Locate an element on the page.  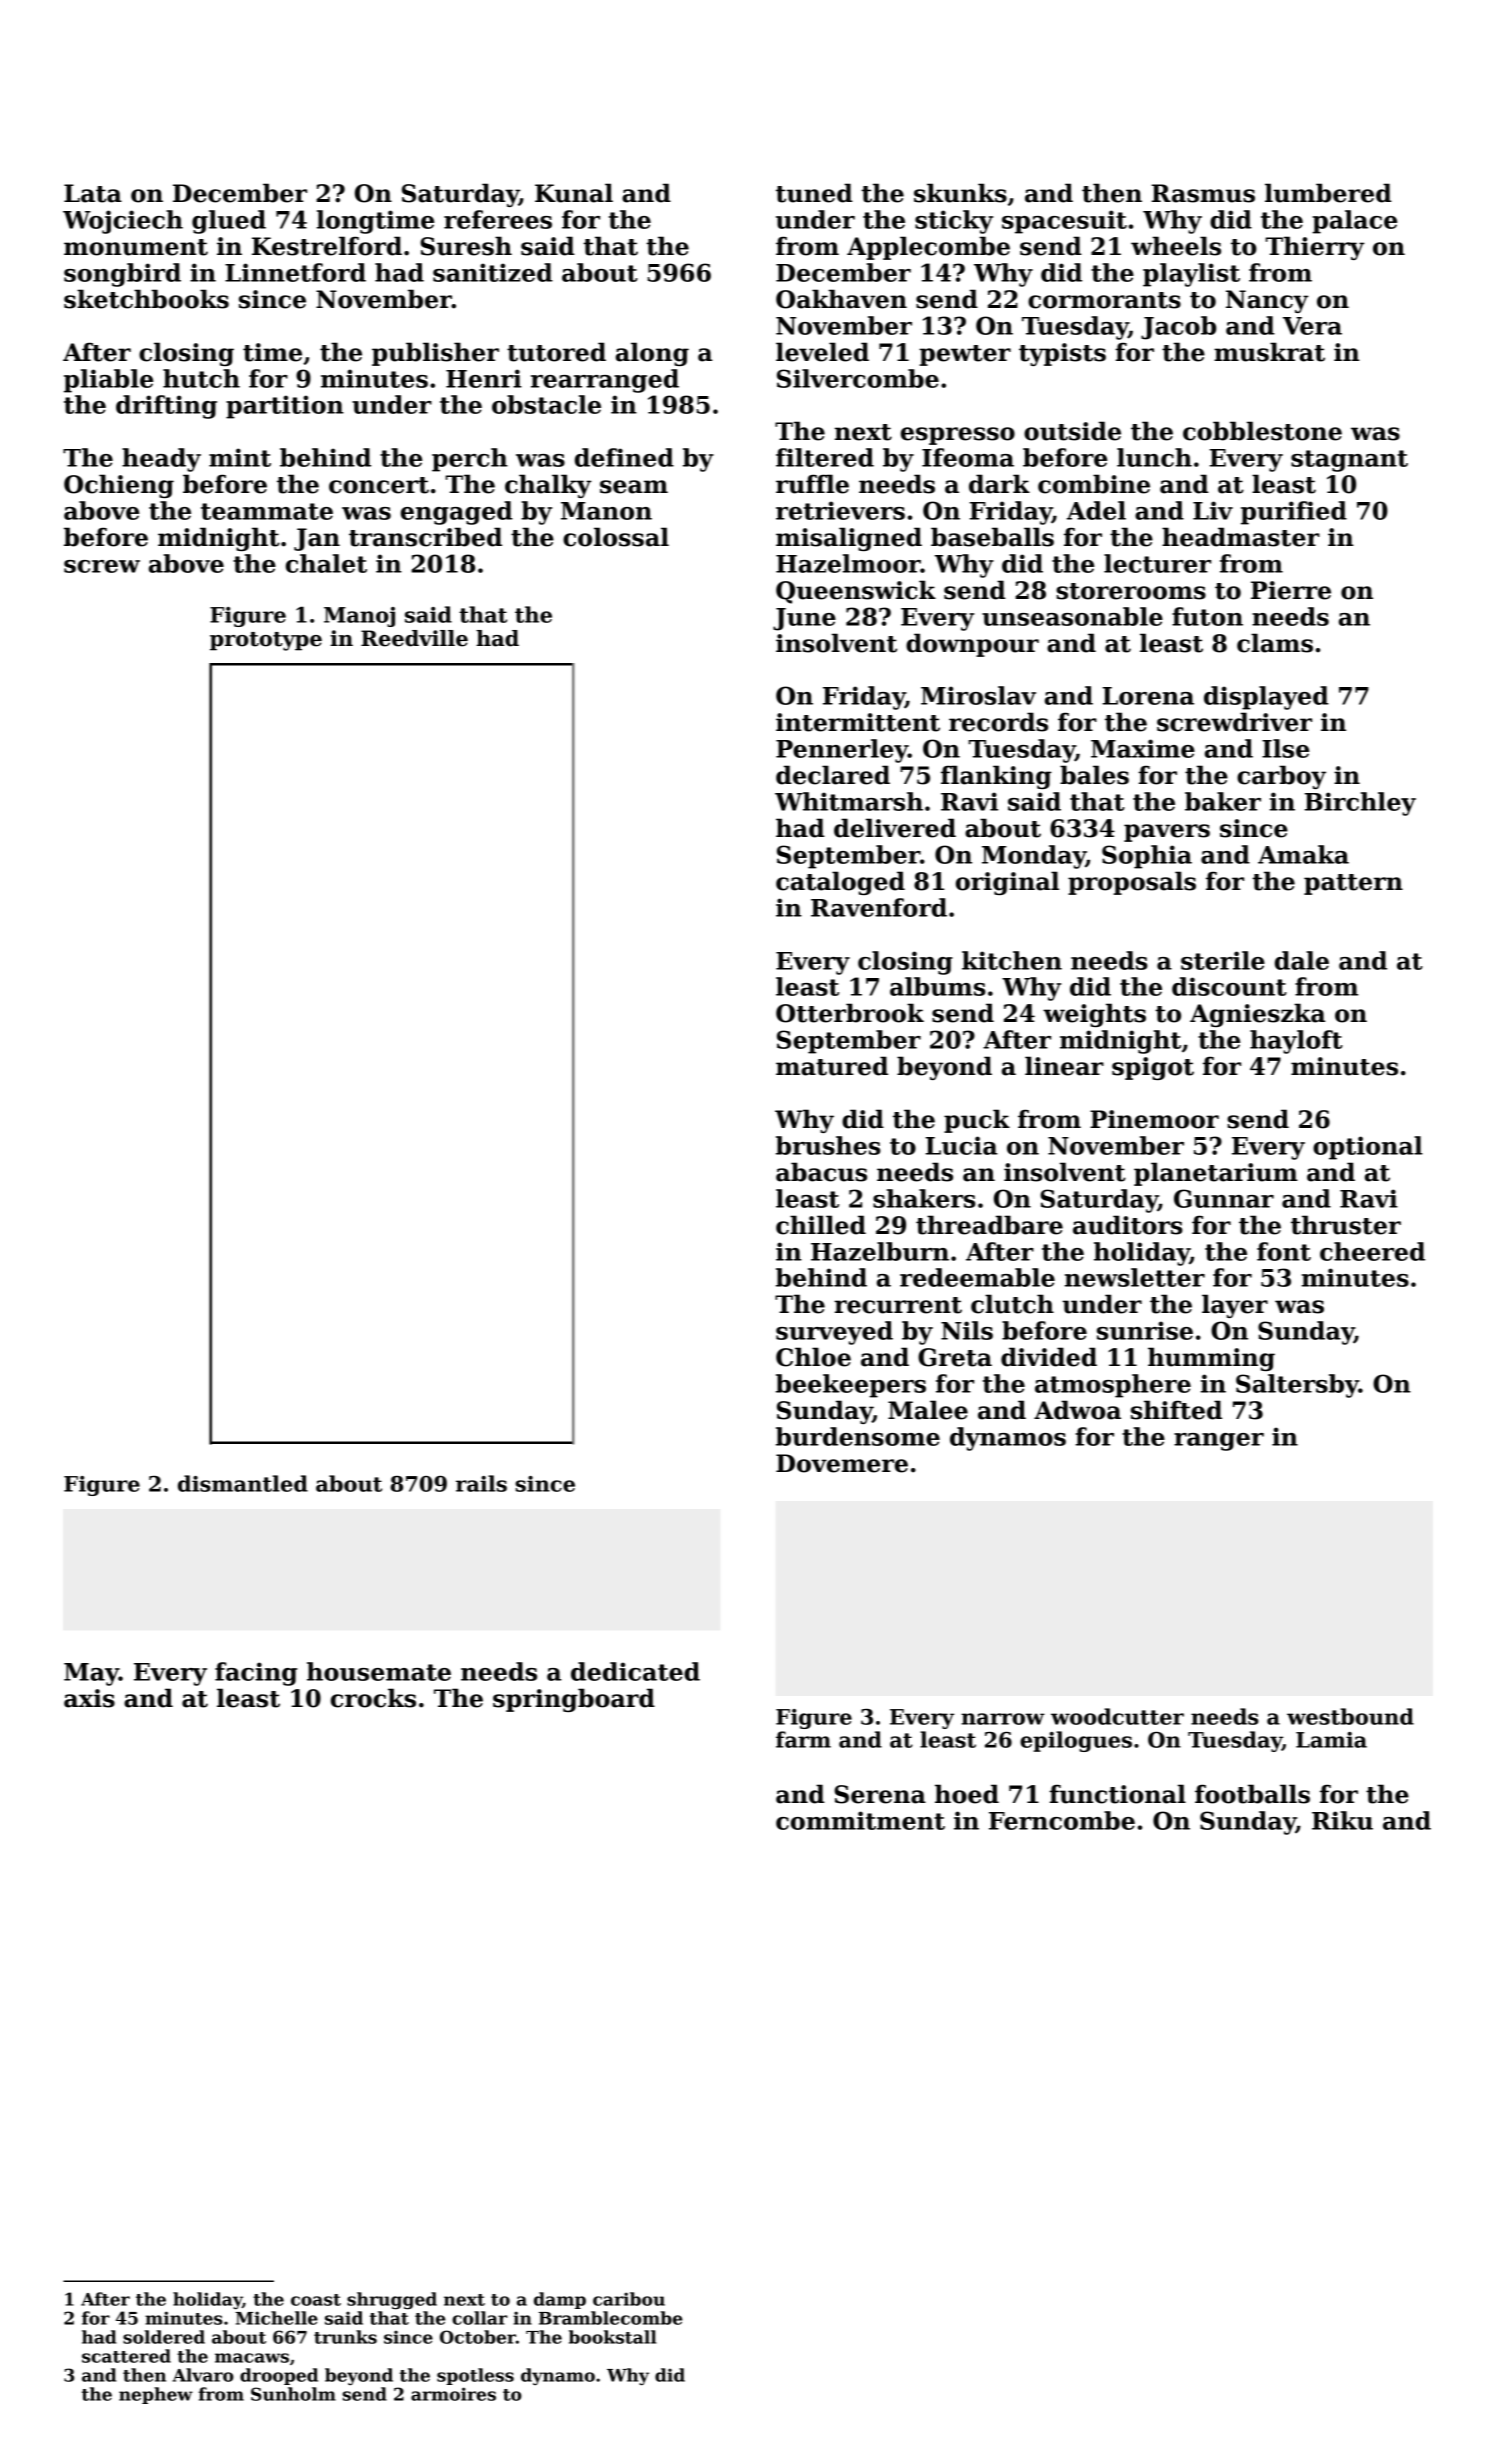
spotless is located at coordinates (475, 2376).
